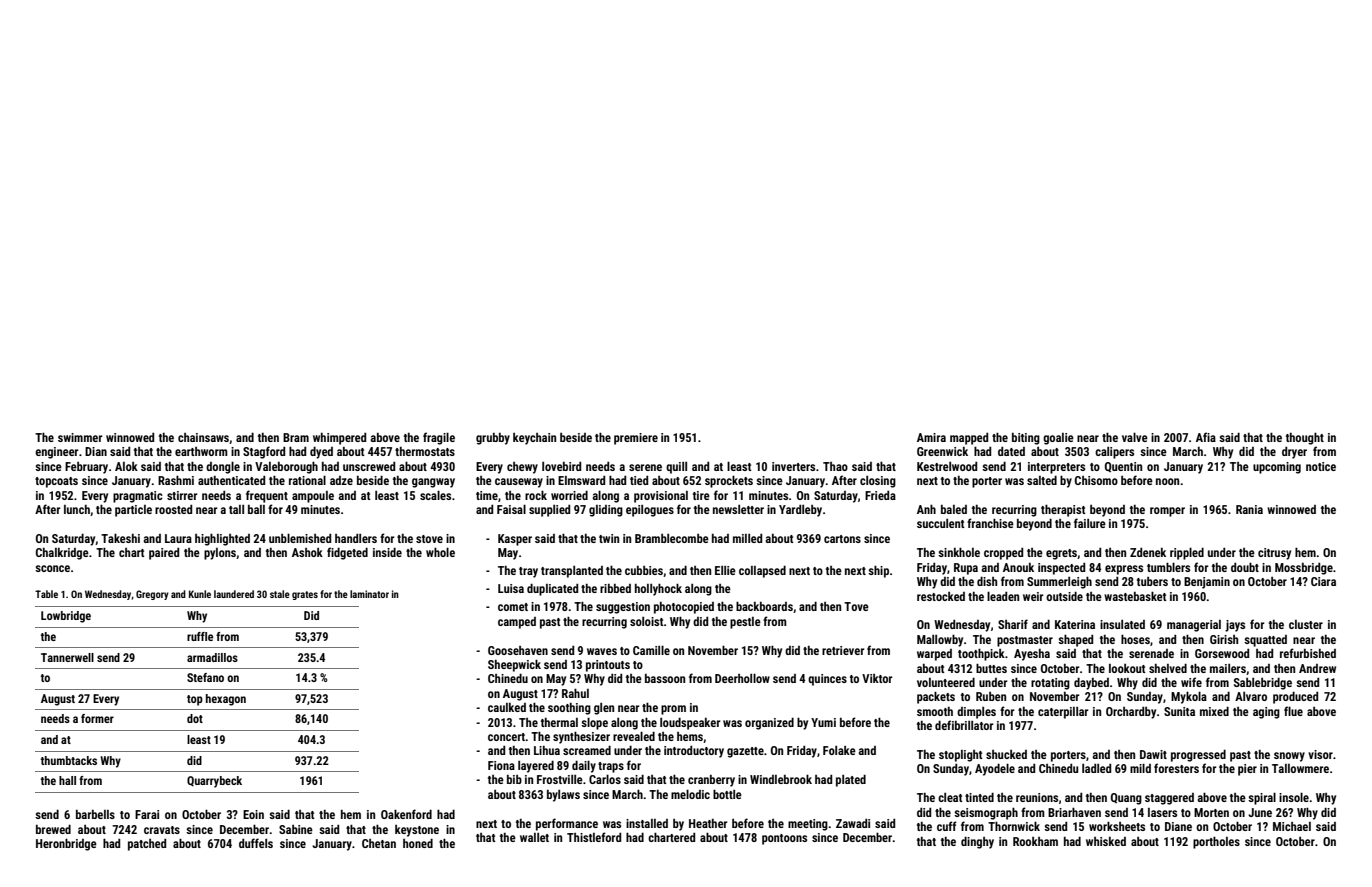 This document has width=1372, height=887. I want to click on brewed, so click(53, 829).
